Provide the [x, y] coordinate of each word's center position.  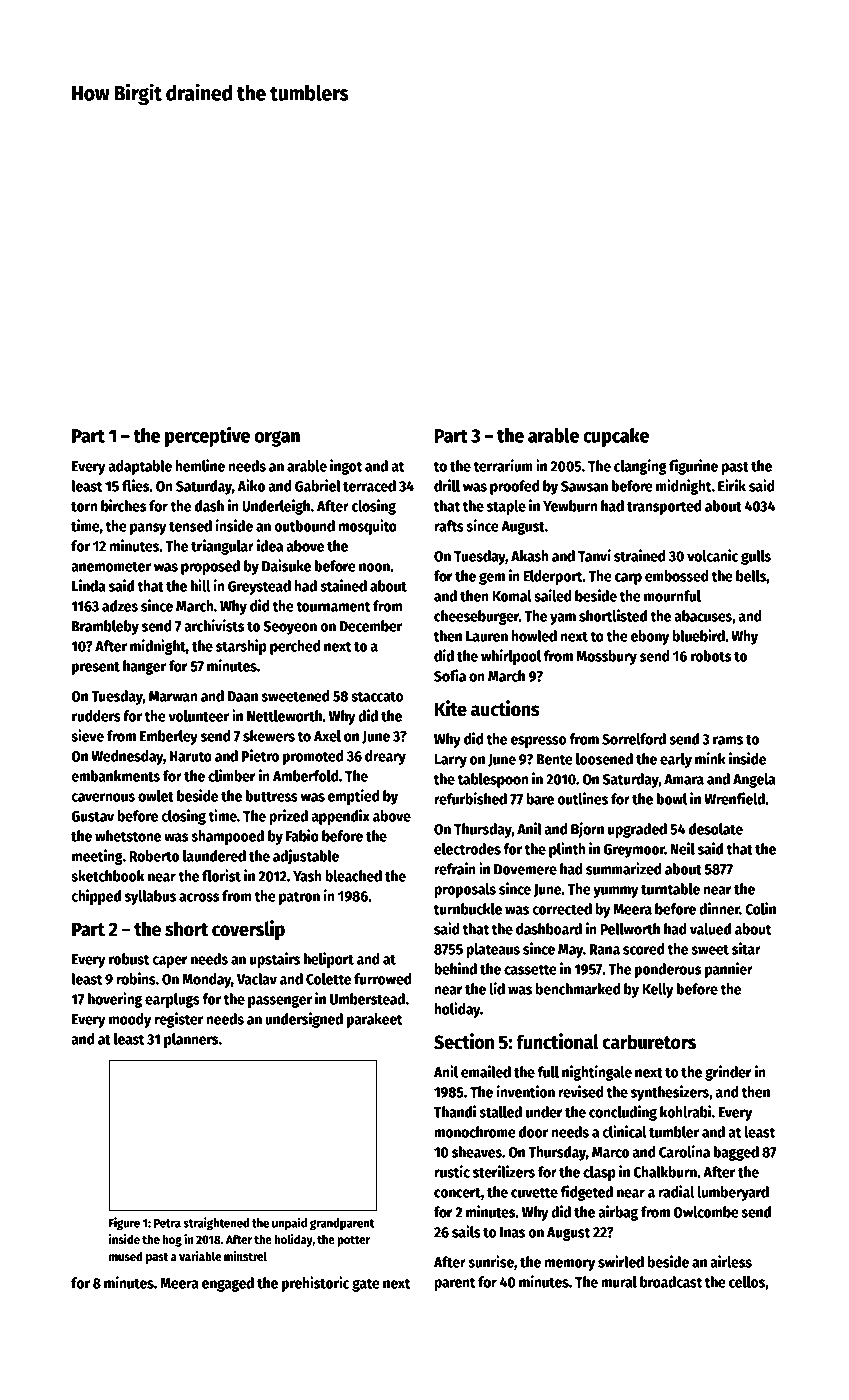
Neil [683, 848]
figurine [693, 467]
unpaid [289, 1223]
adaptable [140, 467]
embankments [115, 776]
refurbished [470, 798]
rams [728, 740]
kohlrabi [685, 1111]
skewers [269, 736]
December [371, 626]
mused [126, 1256]
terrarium [503, 465]
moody [130, 1020]
